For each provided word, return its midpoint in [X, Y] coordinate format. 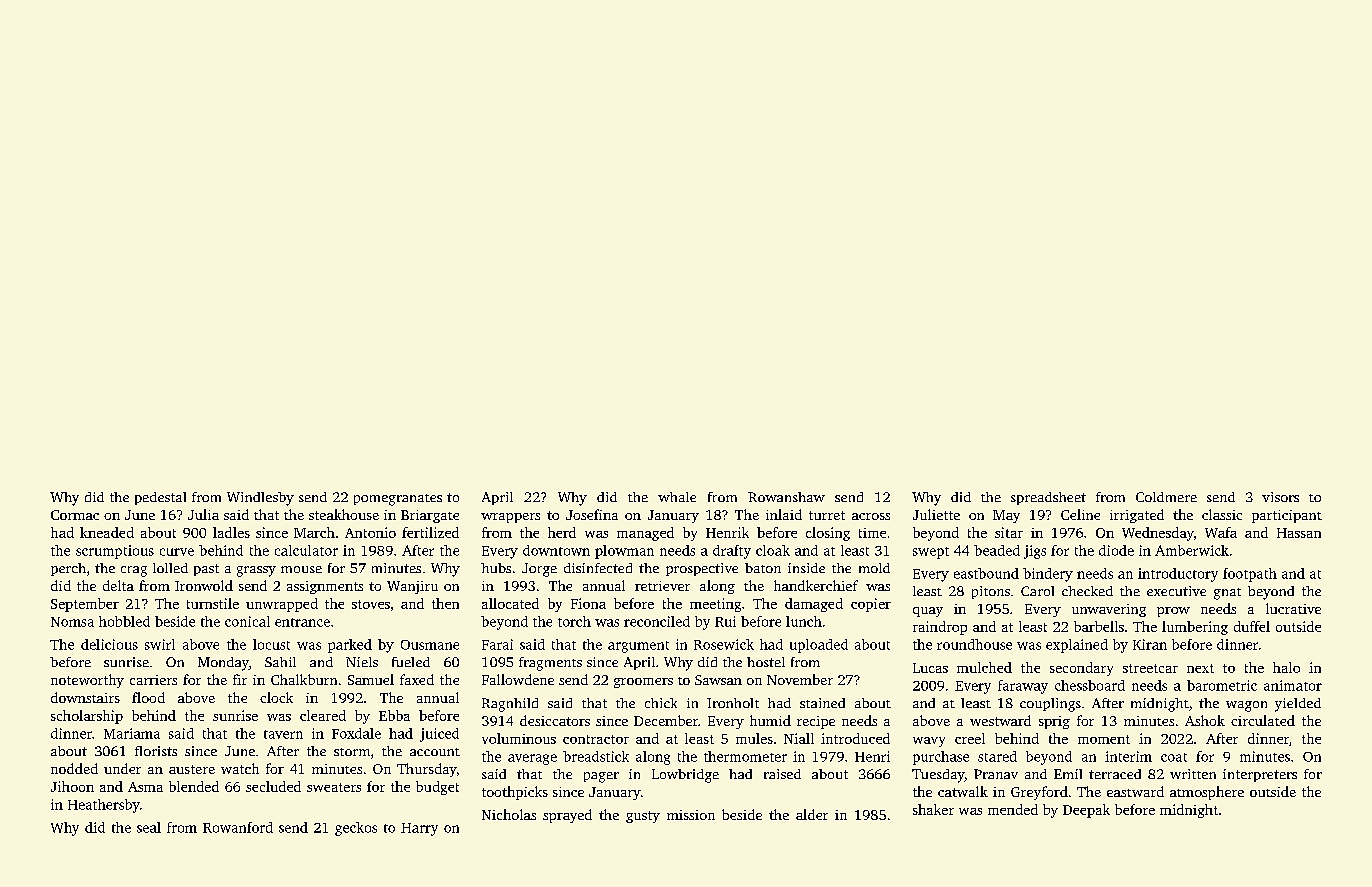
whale [677, 497]
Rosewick [724, 644]
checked [1087, 591]
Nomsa [72, 622]
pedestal [160, 498]
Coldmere [1166, 497]
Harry [419, 829]
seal [149, 827]
